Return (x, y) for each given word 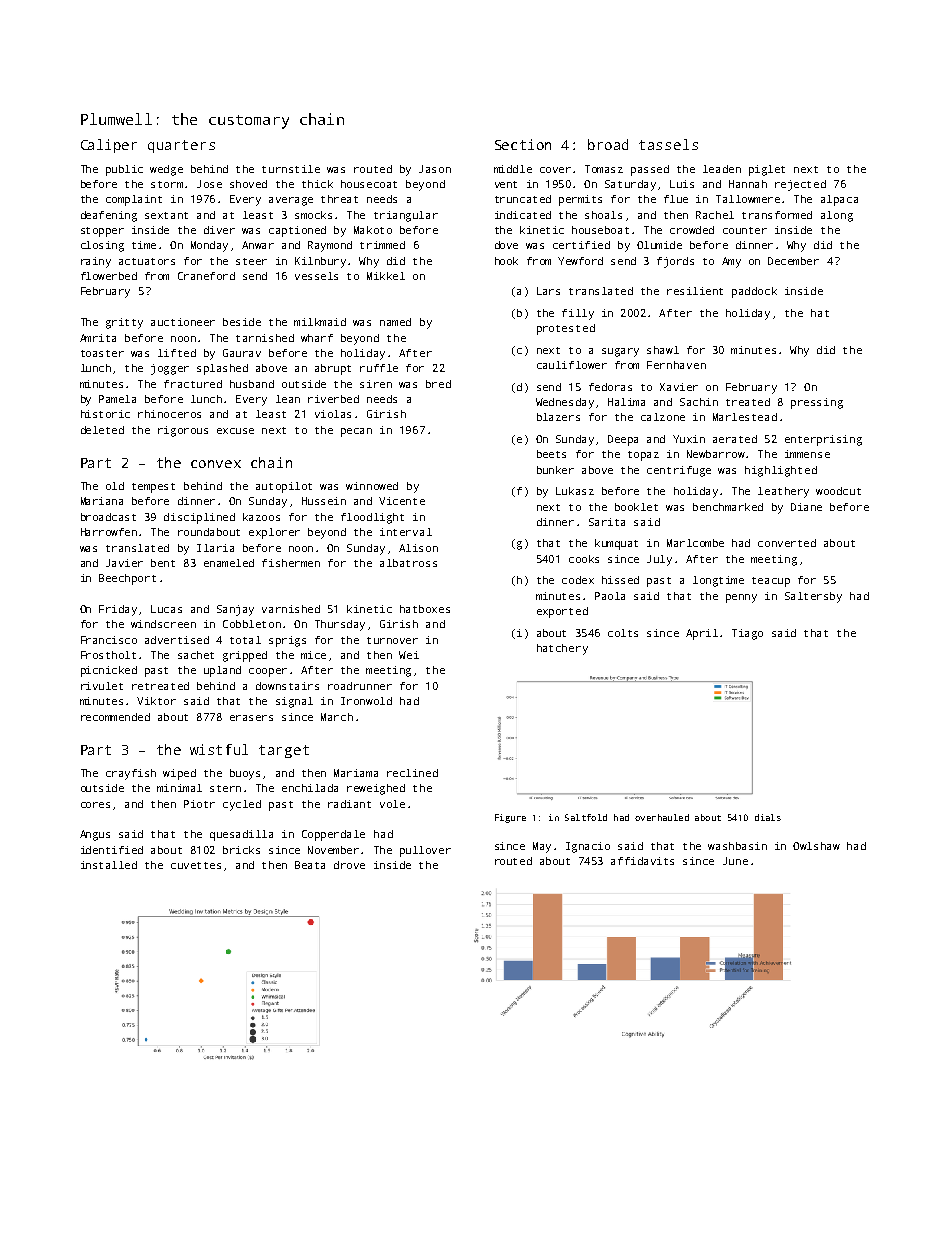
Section (523, 144)
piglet (767, 170)
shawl (663, 350)
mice (313, 655)
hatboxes (425, 609)
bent (163, 563)
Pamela (117, 399)
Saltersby (813, 597)
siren (376, 384)
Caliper (109, 146)
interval (406, 532)
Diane (806, 507)
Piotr (199, 804)
